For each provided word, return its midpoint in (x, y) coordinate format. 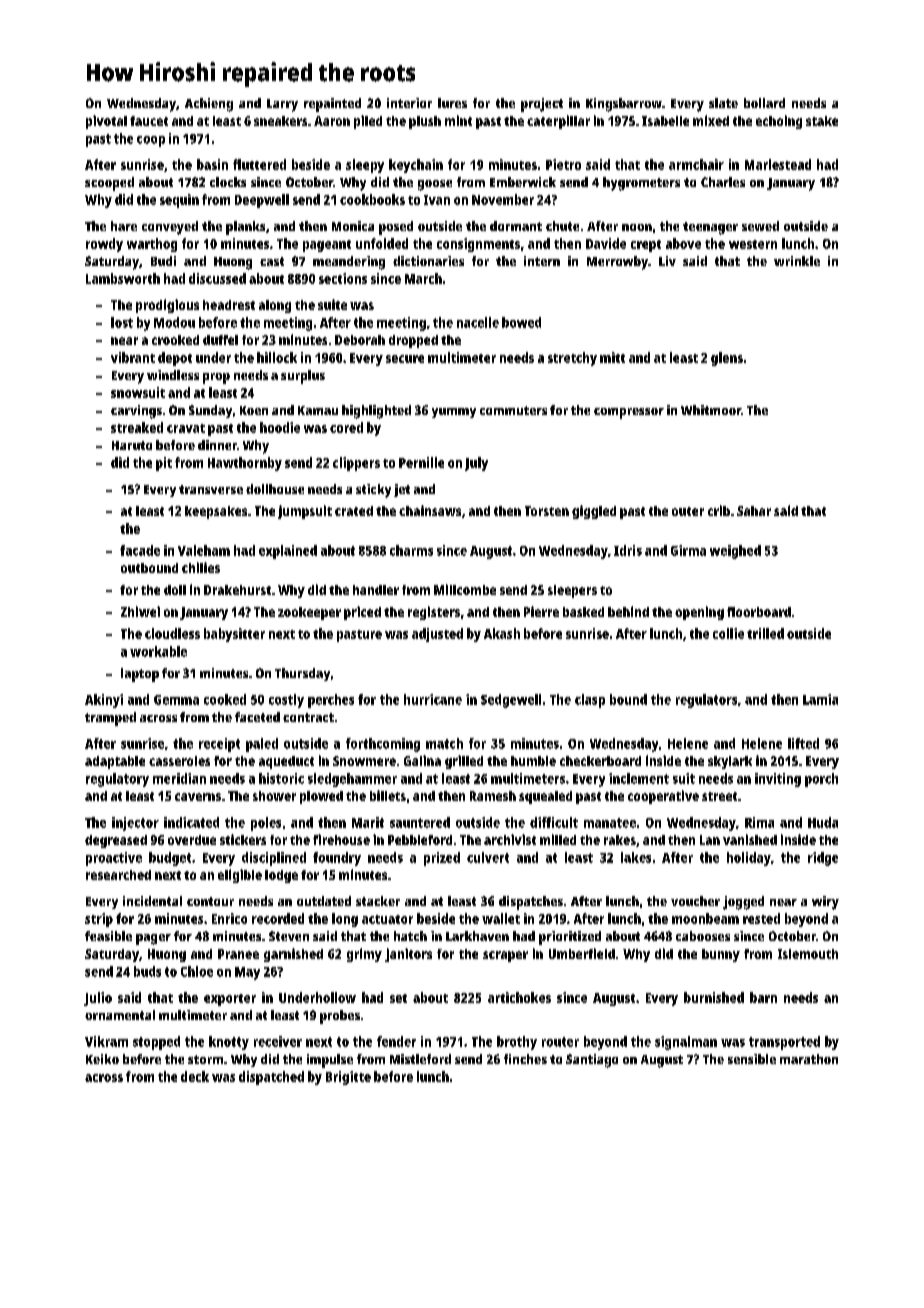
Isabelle (665, 121)
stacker (378, 901)
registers (434, 613)
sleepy (365, 166)
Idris (628, 550)
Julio (98, 999)
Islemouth (808, 954)
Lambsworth (123, 278)
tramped (110, 719)
